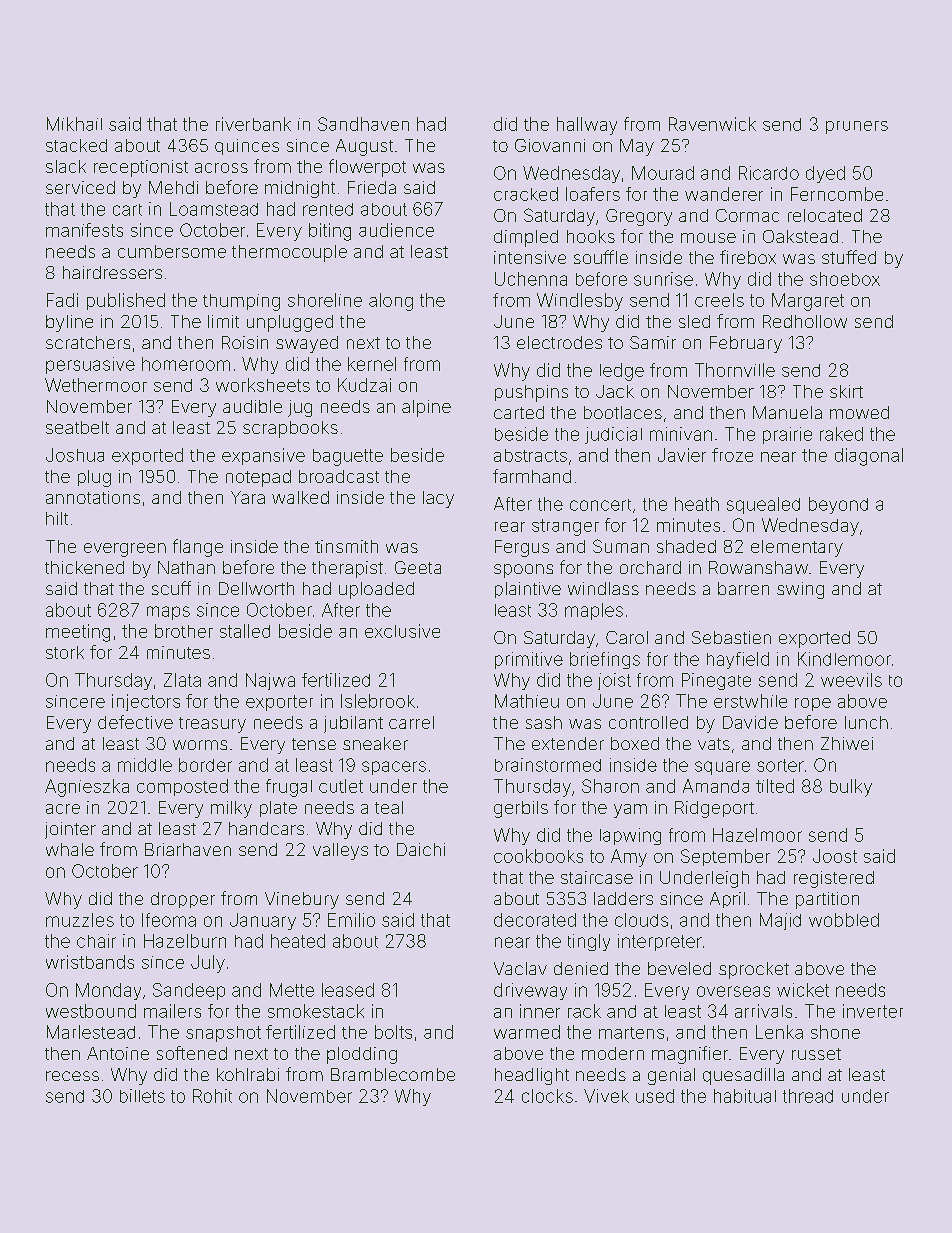 This image has width=952, height=1233. What do you see at coordinates (84, 230) in the image?
I see `manifests` at bounding box center [84, 230].
